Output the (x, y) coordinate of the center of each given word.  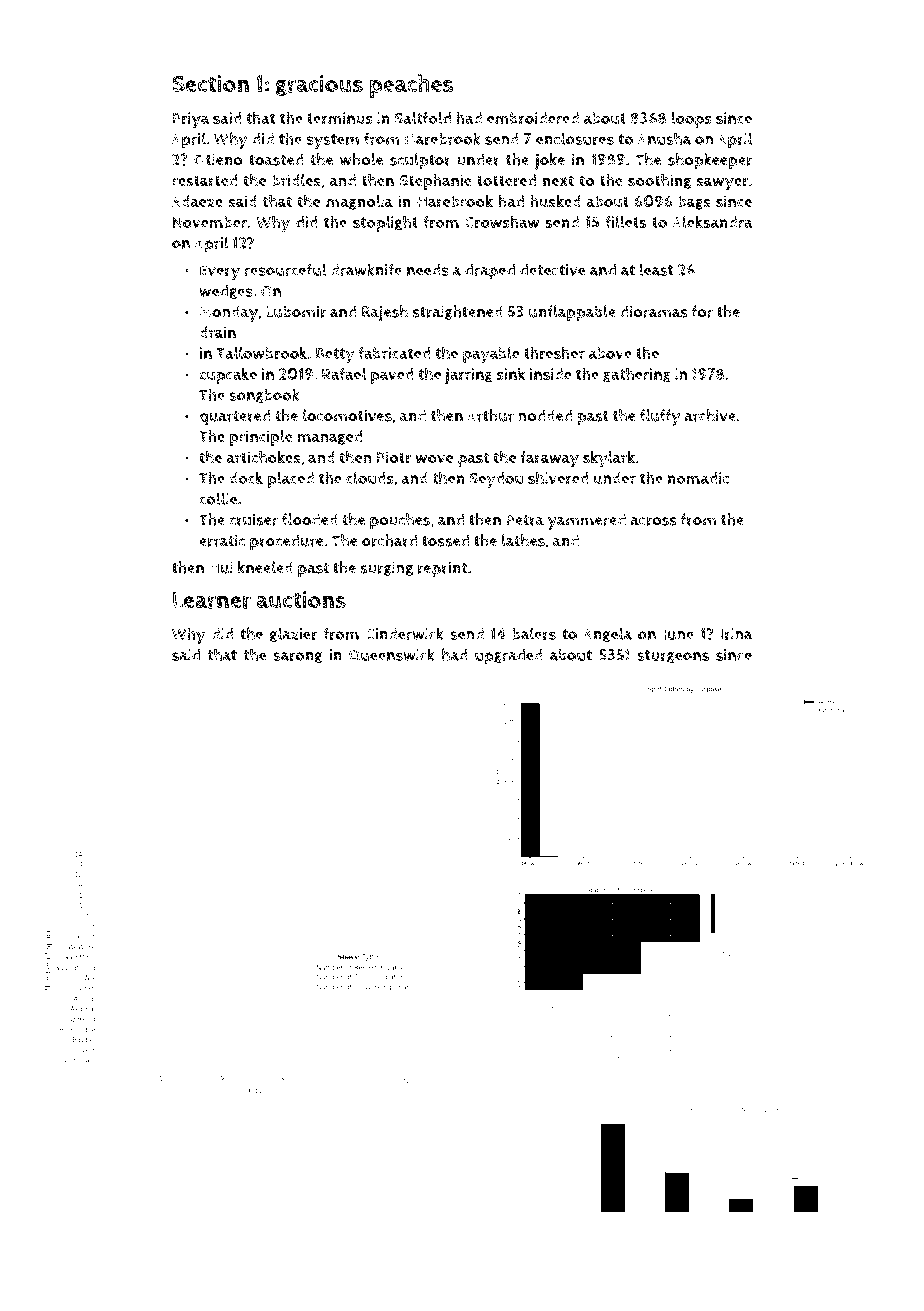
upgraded (509, 657)
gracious (319, 85)
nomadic (698, 478)
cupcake (228, 375)
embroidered (533, 118)
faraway (549, 459)
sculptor (420, 161)
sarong (297, 658)
